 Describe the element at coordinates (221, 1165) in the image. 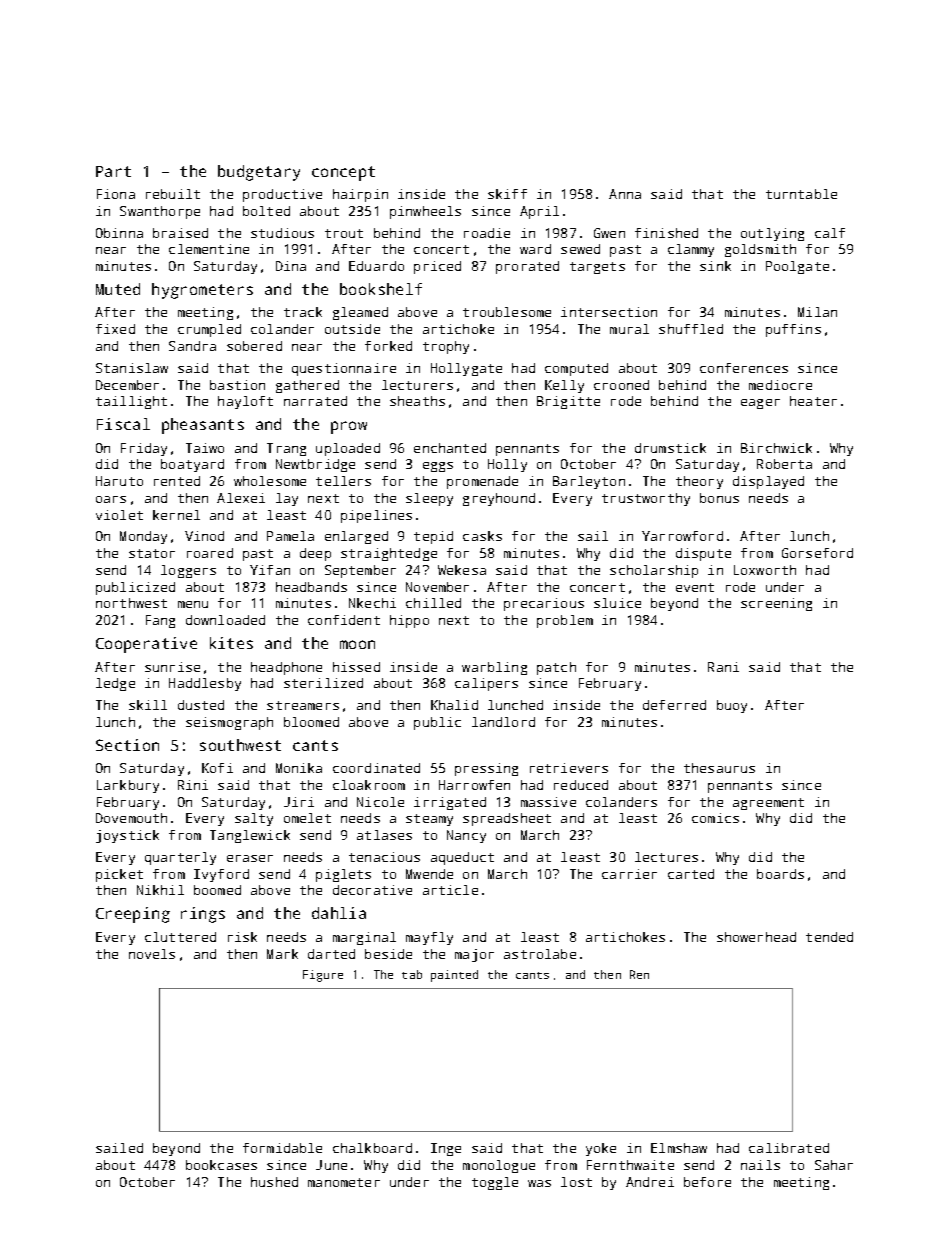

I see `bookcases` at that location.
